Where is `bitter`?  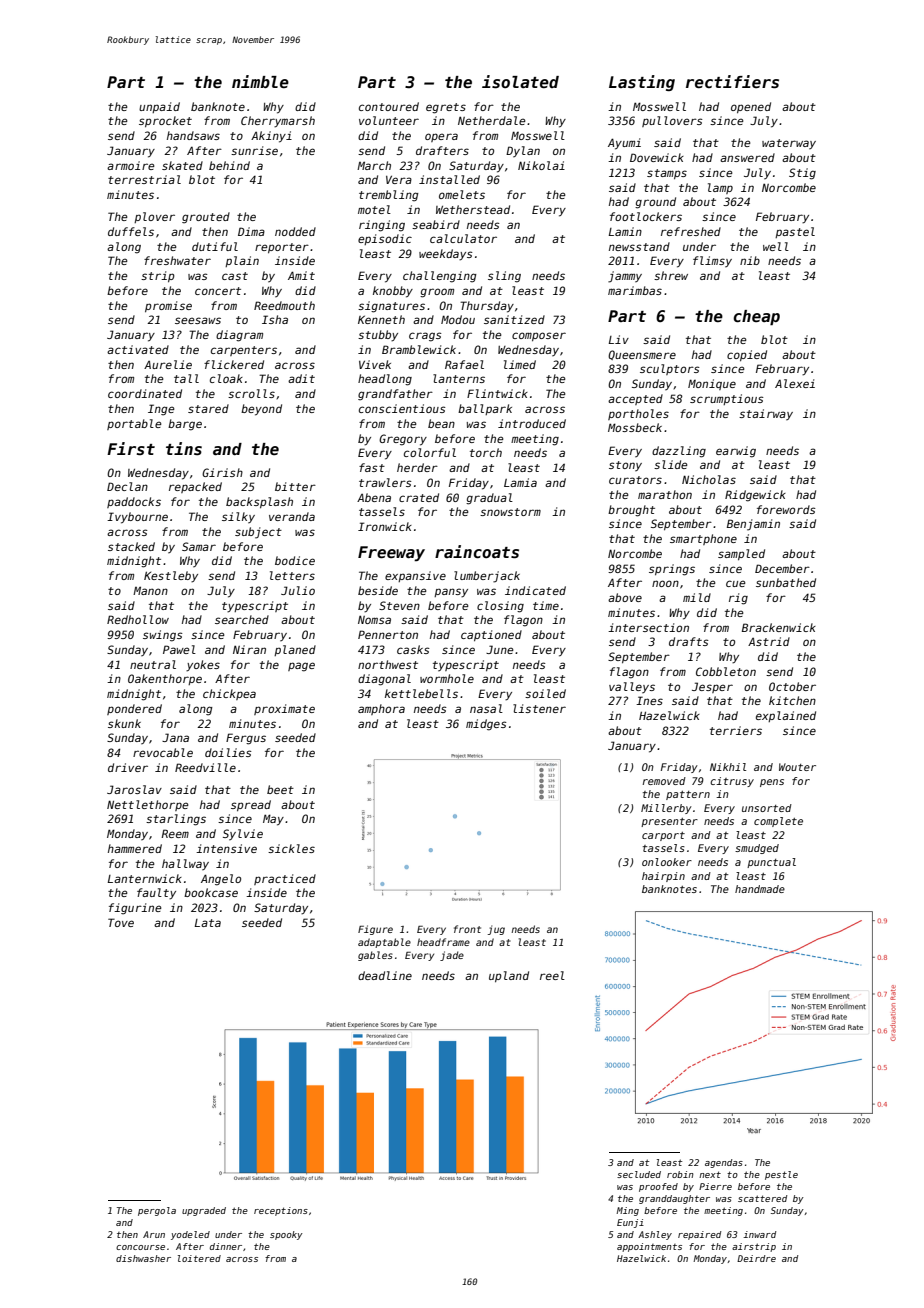
bitter is located at coordinates (295, 486).
